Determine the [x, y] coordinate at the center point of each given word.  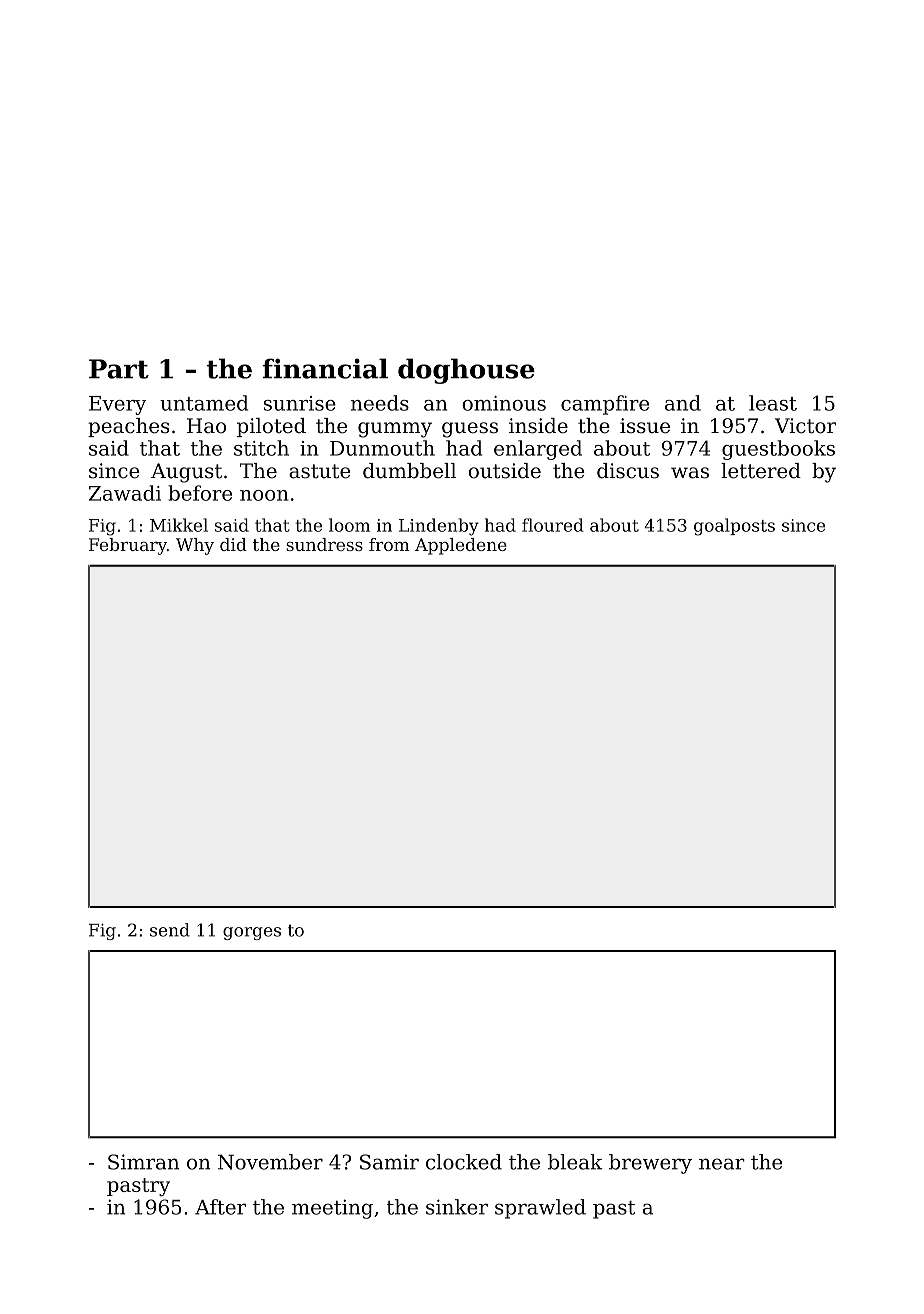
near [722, 1164]
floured [553, 525]
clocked [464, 1162]
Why [195, 546]
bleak [575, 1162]
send [170, 930]
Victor [805, 426]
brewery [650, 1164]
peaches [129, 427]
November [270, 1162]
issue [645, 426]
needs [380, 403]
